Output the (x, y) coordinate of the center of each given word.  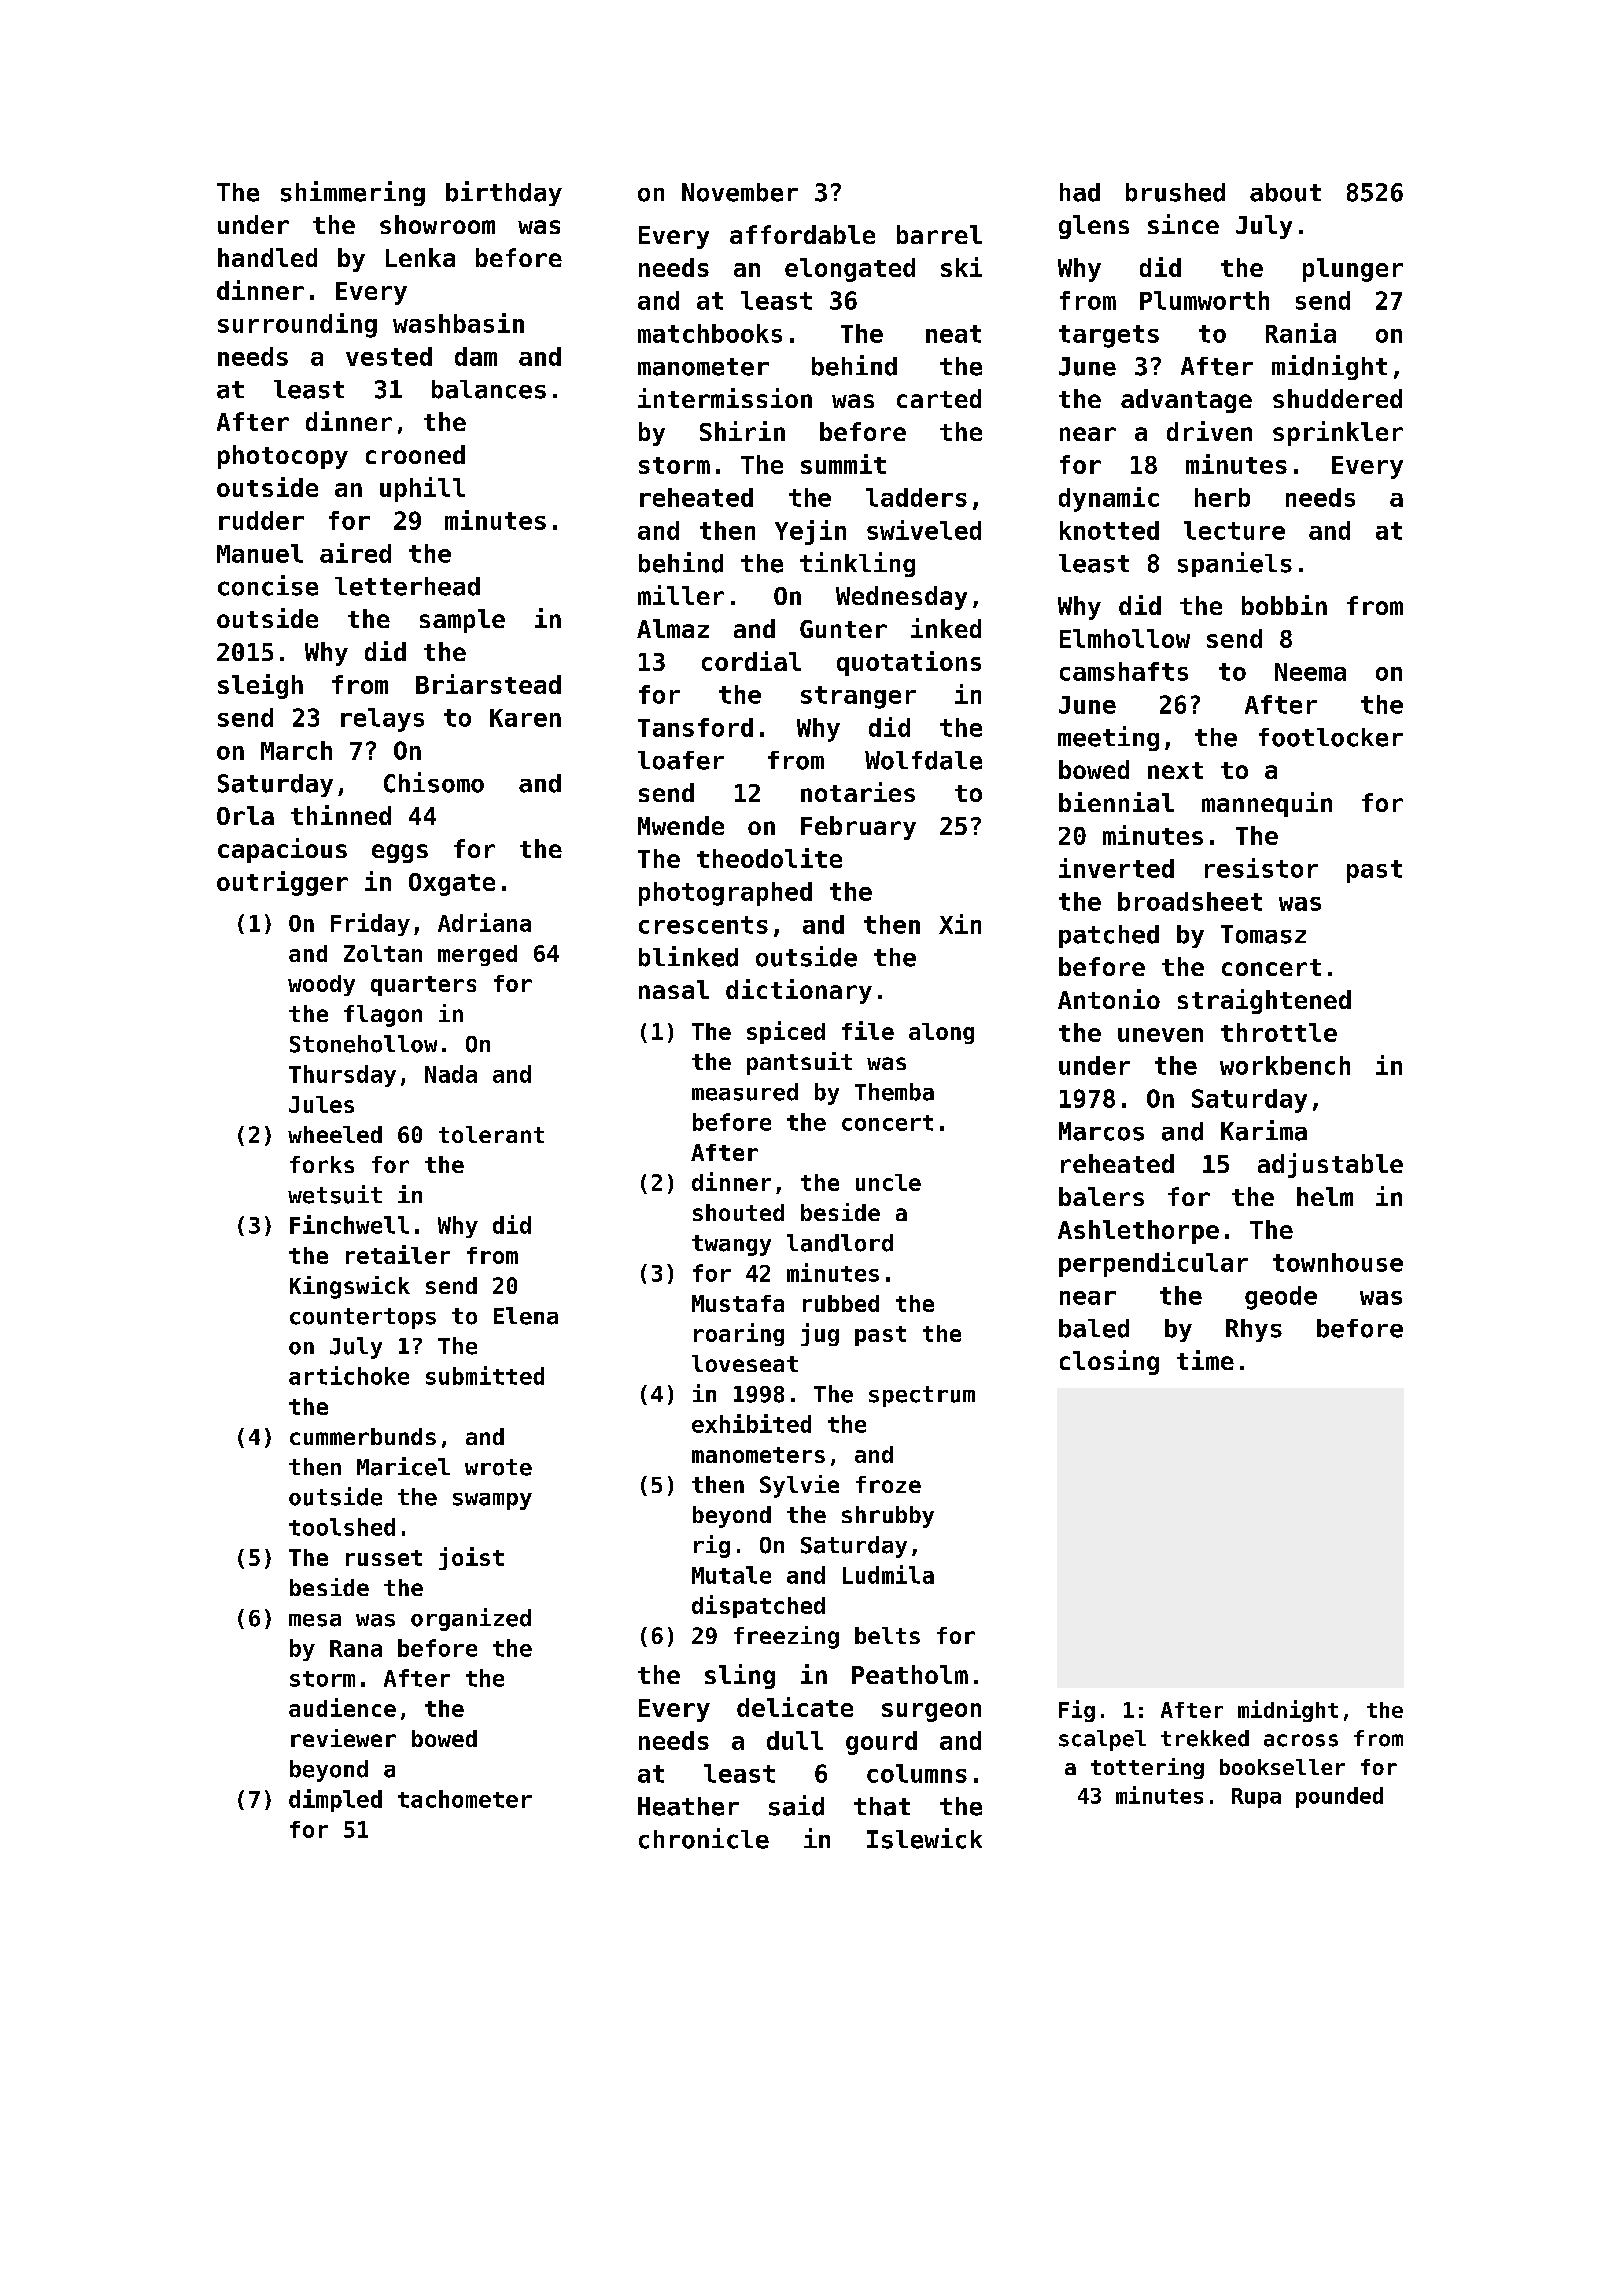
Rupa (1256, 1798)
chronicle (704, 1838)
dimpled (335, 1800)
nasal (674, 989)
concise (268, 585)
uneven (1160, 1035)
